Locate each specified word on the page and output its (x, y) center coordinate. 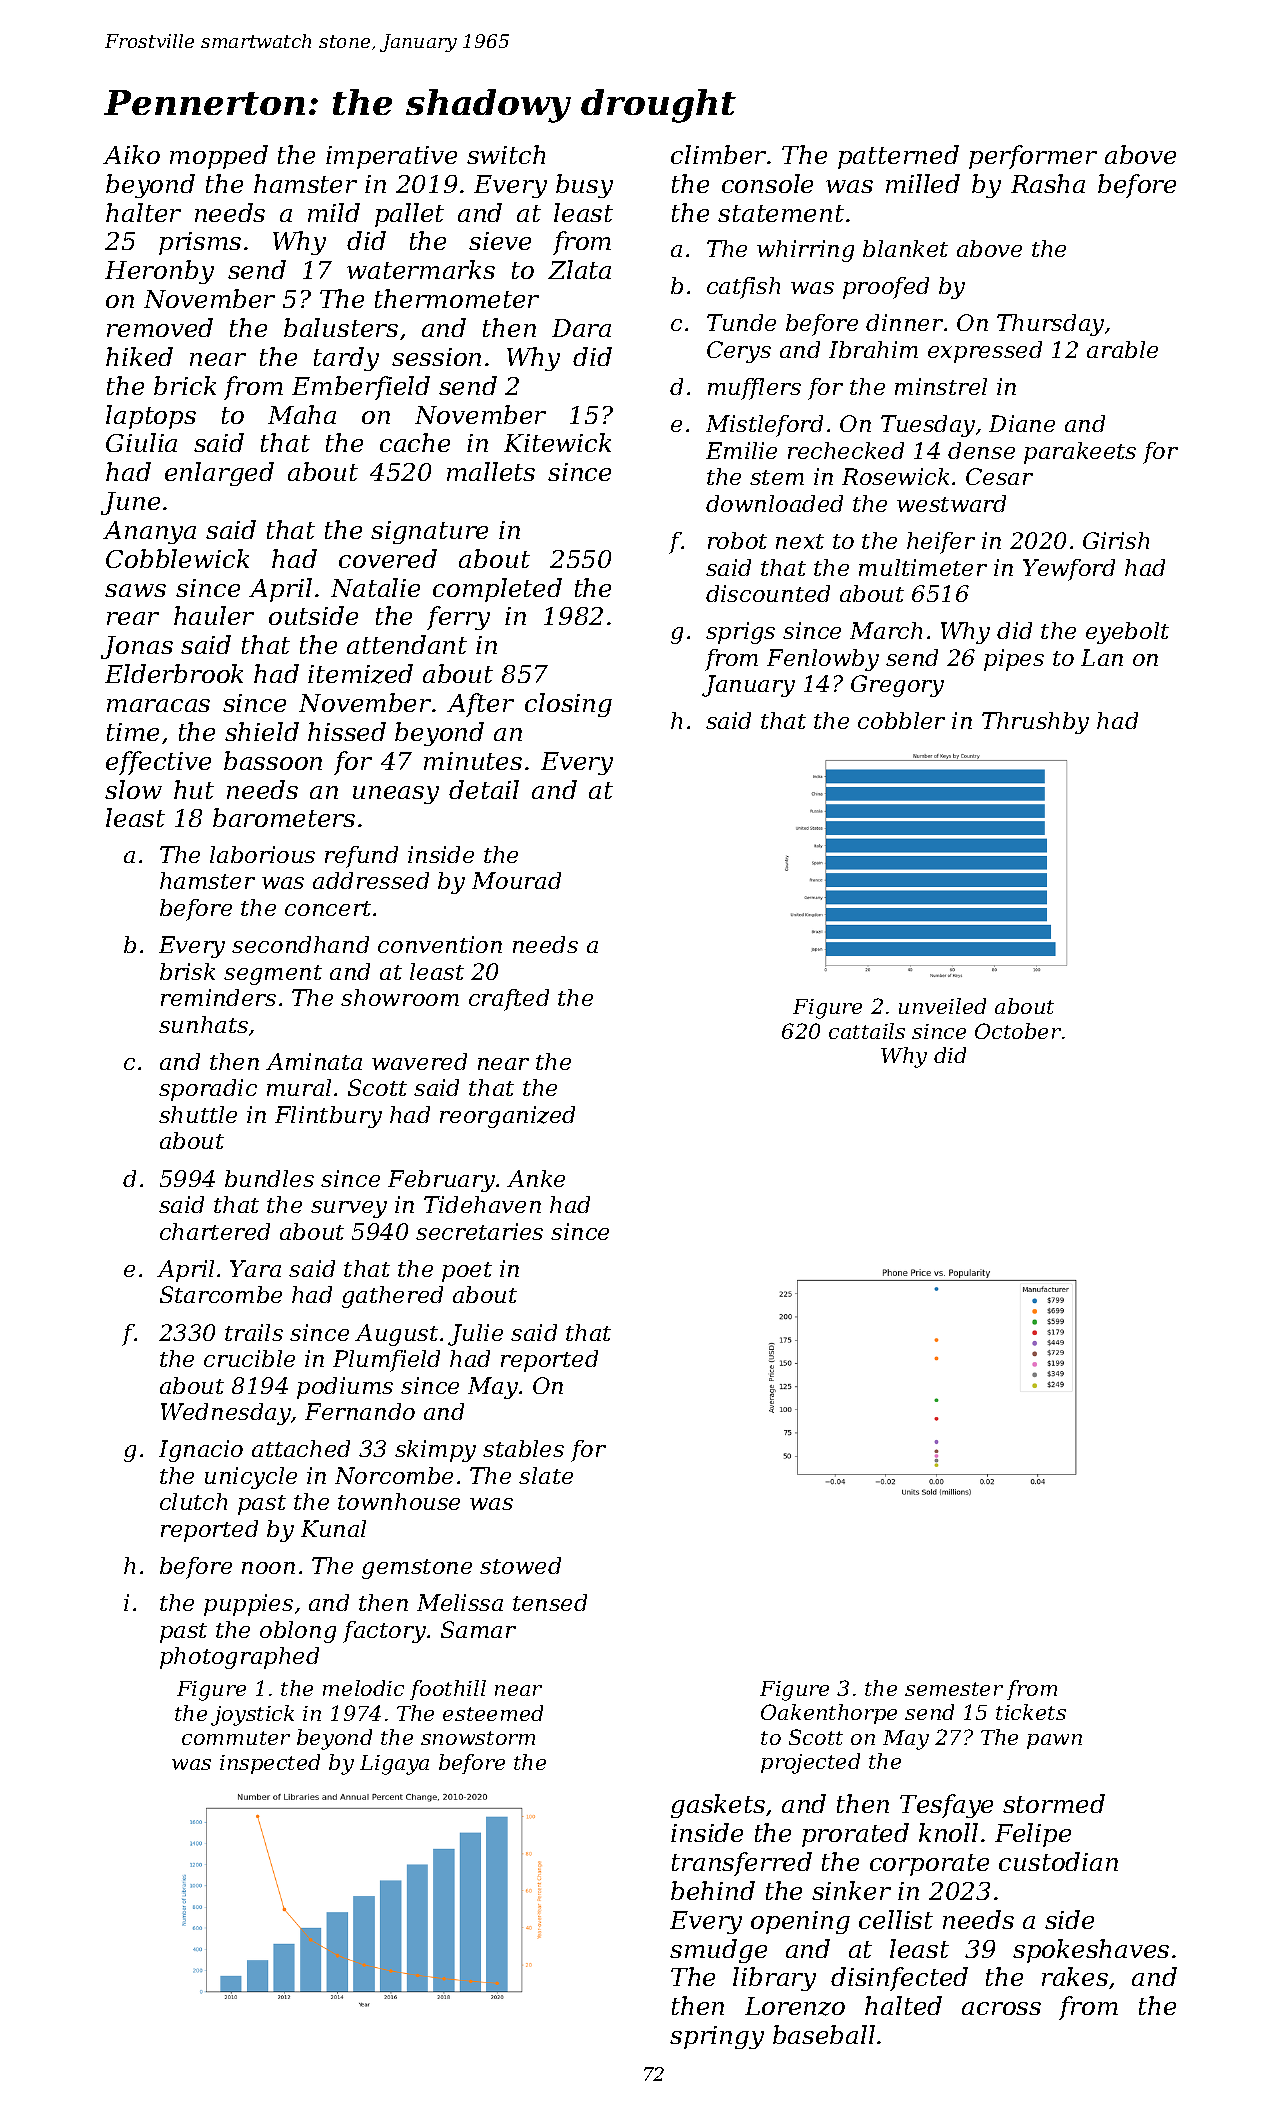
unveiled (942, 1006)
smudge (718, 1951)
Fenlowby (823, 660)
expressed (985, 352)
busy (584, 186)
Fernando (360, 1411)
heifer (941, 543)
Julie (475, 1335)
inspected (270, 1764)
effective (158, 763)
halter (143, 212)
